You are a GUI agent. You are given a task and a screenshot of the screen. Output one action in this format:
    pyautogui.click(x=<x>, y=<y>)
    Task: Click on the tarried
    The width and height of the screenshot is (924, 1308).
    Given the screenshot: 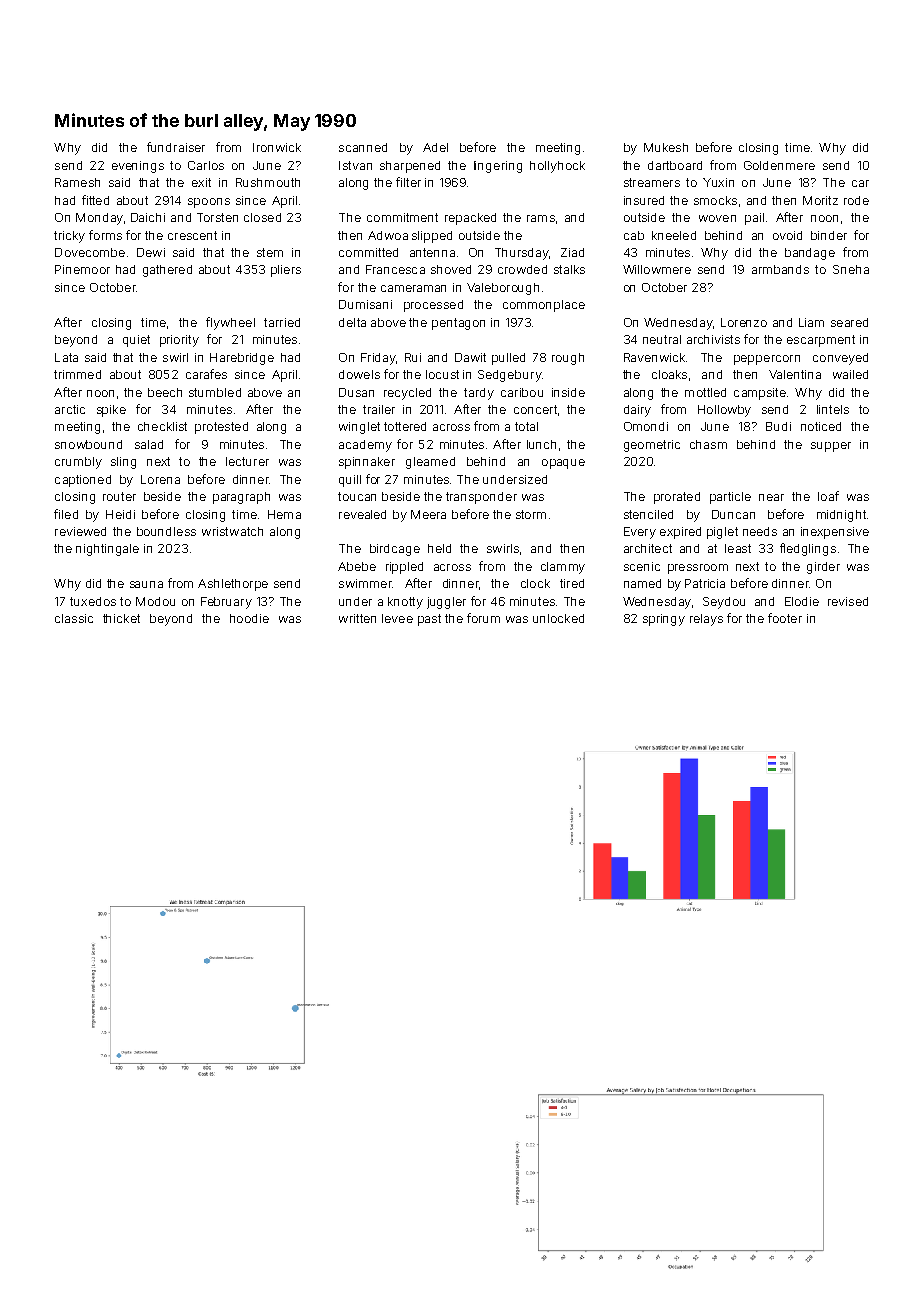 What is the action you would take?
    pyautogui.click(x=282, y=322)
